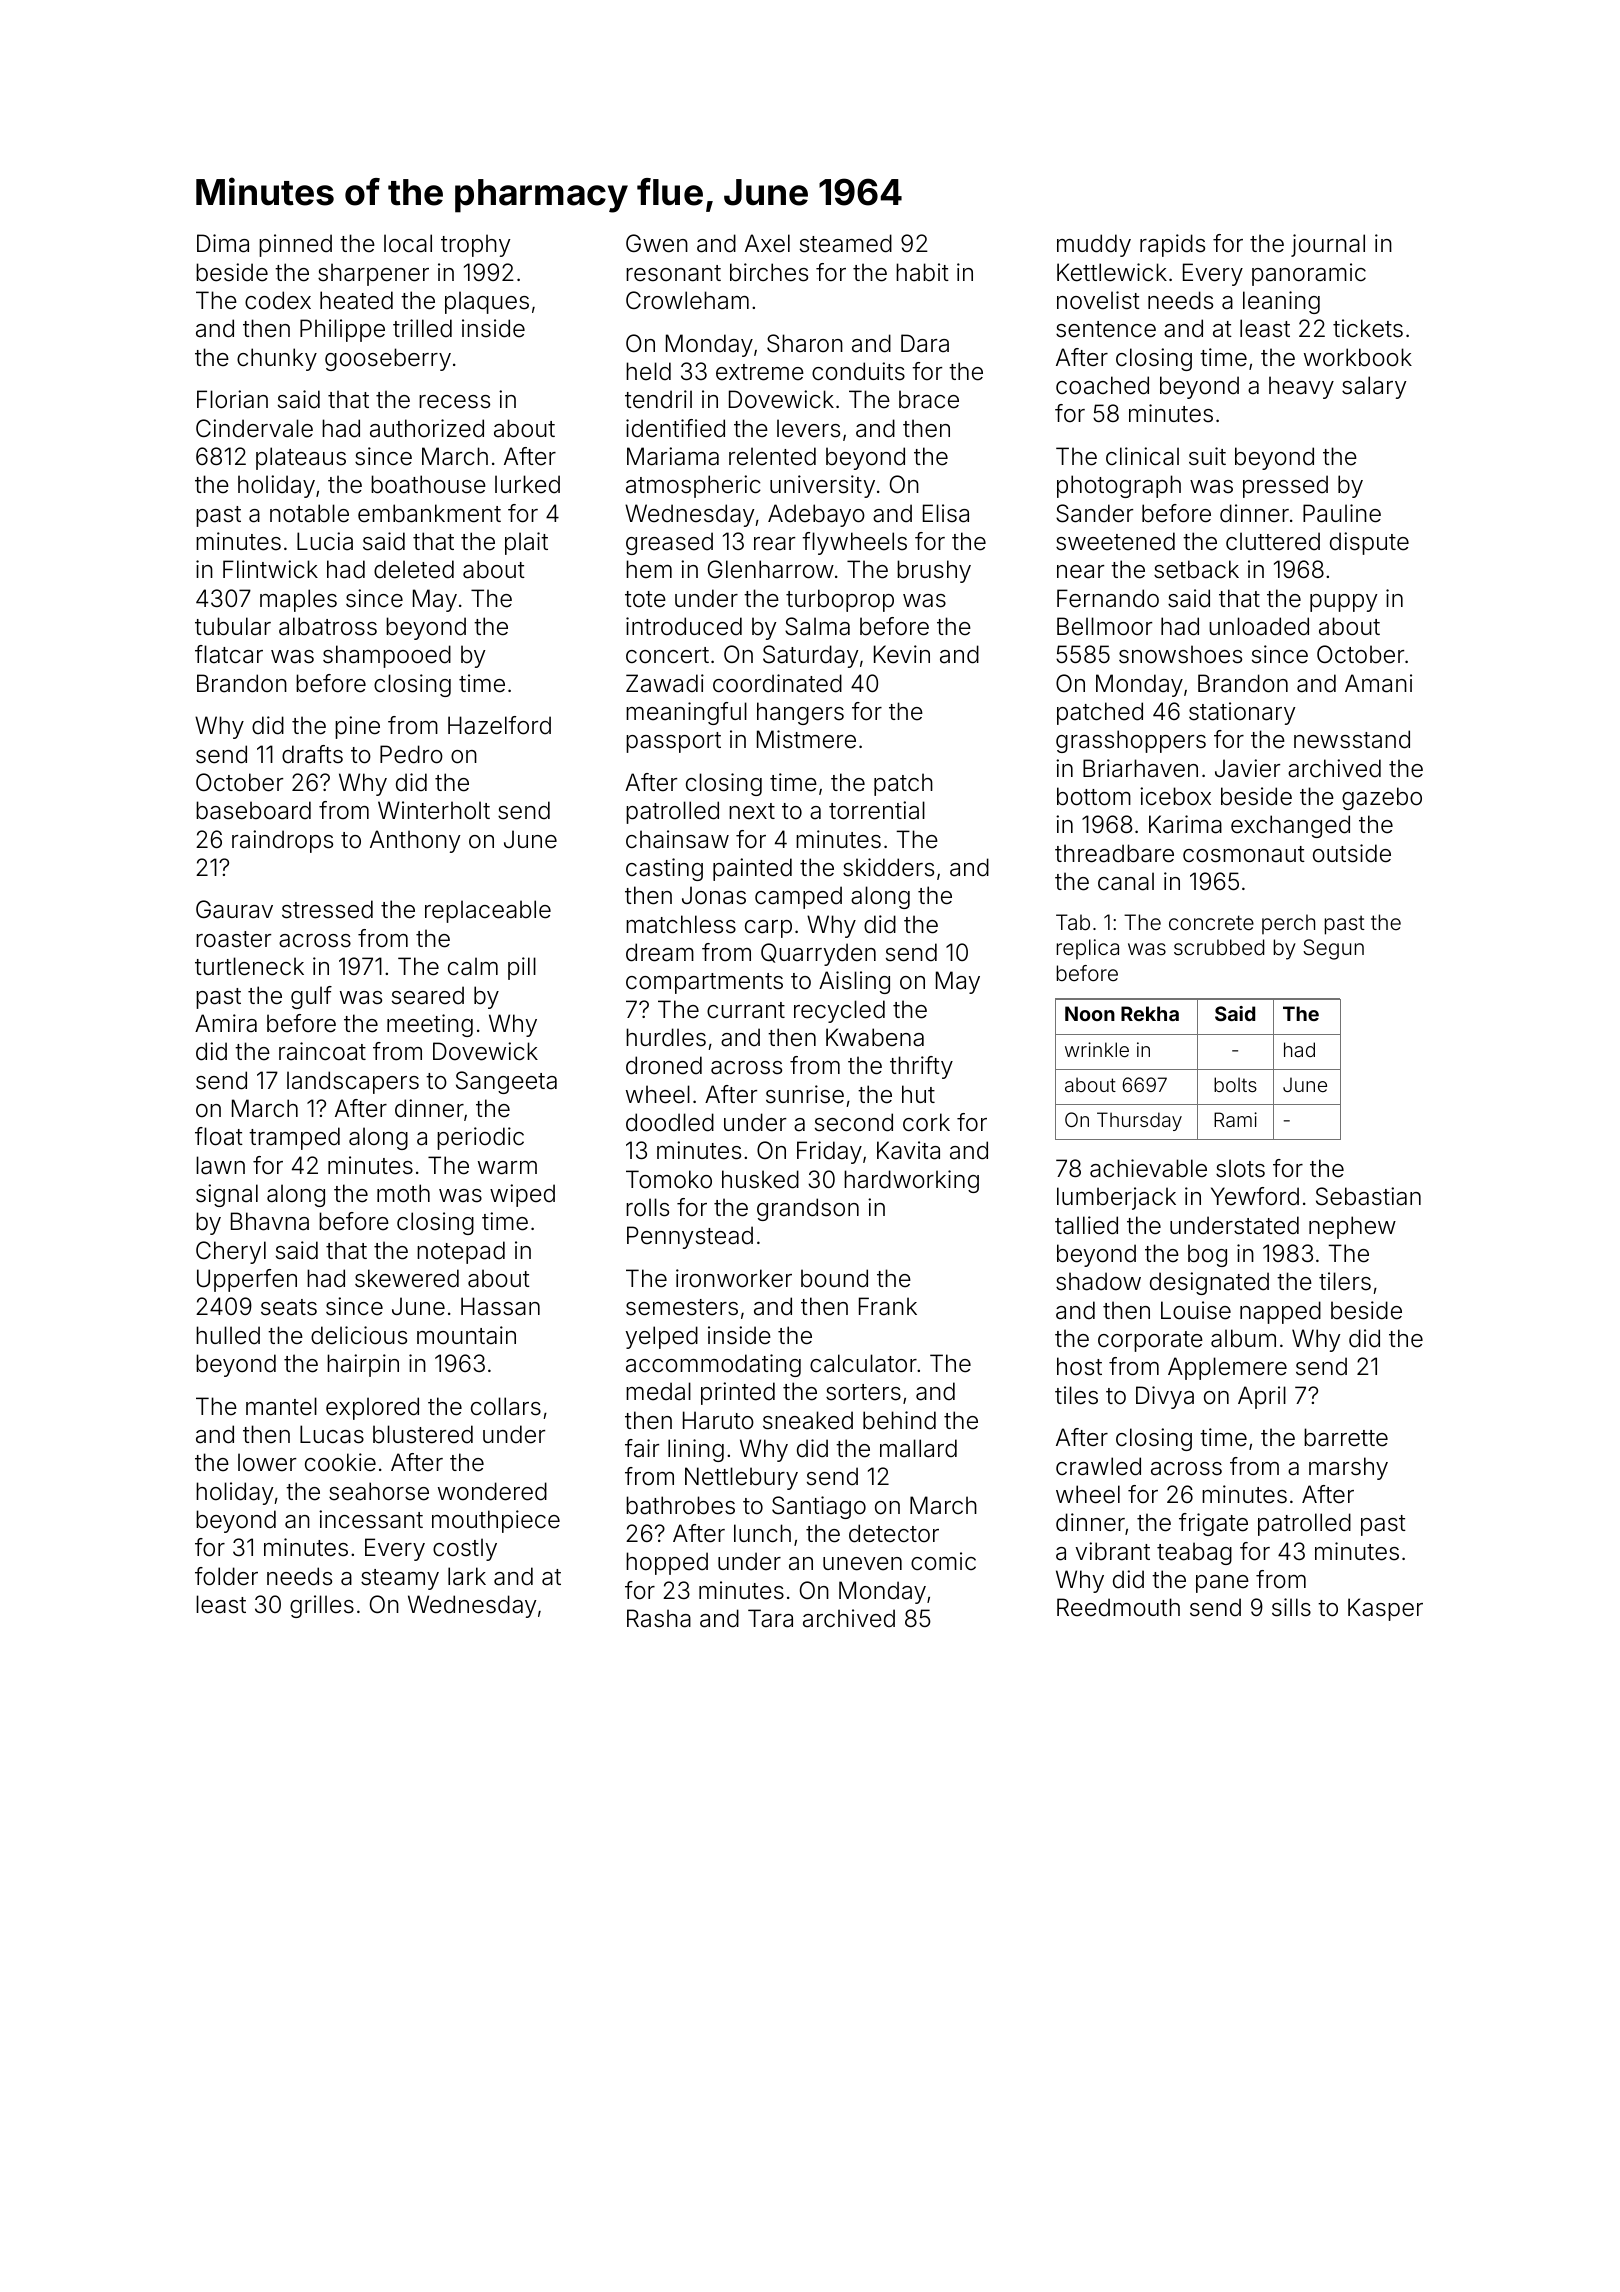  I want to click on lark, so click(467, 1576).
